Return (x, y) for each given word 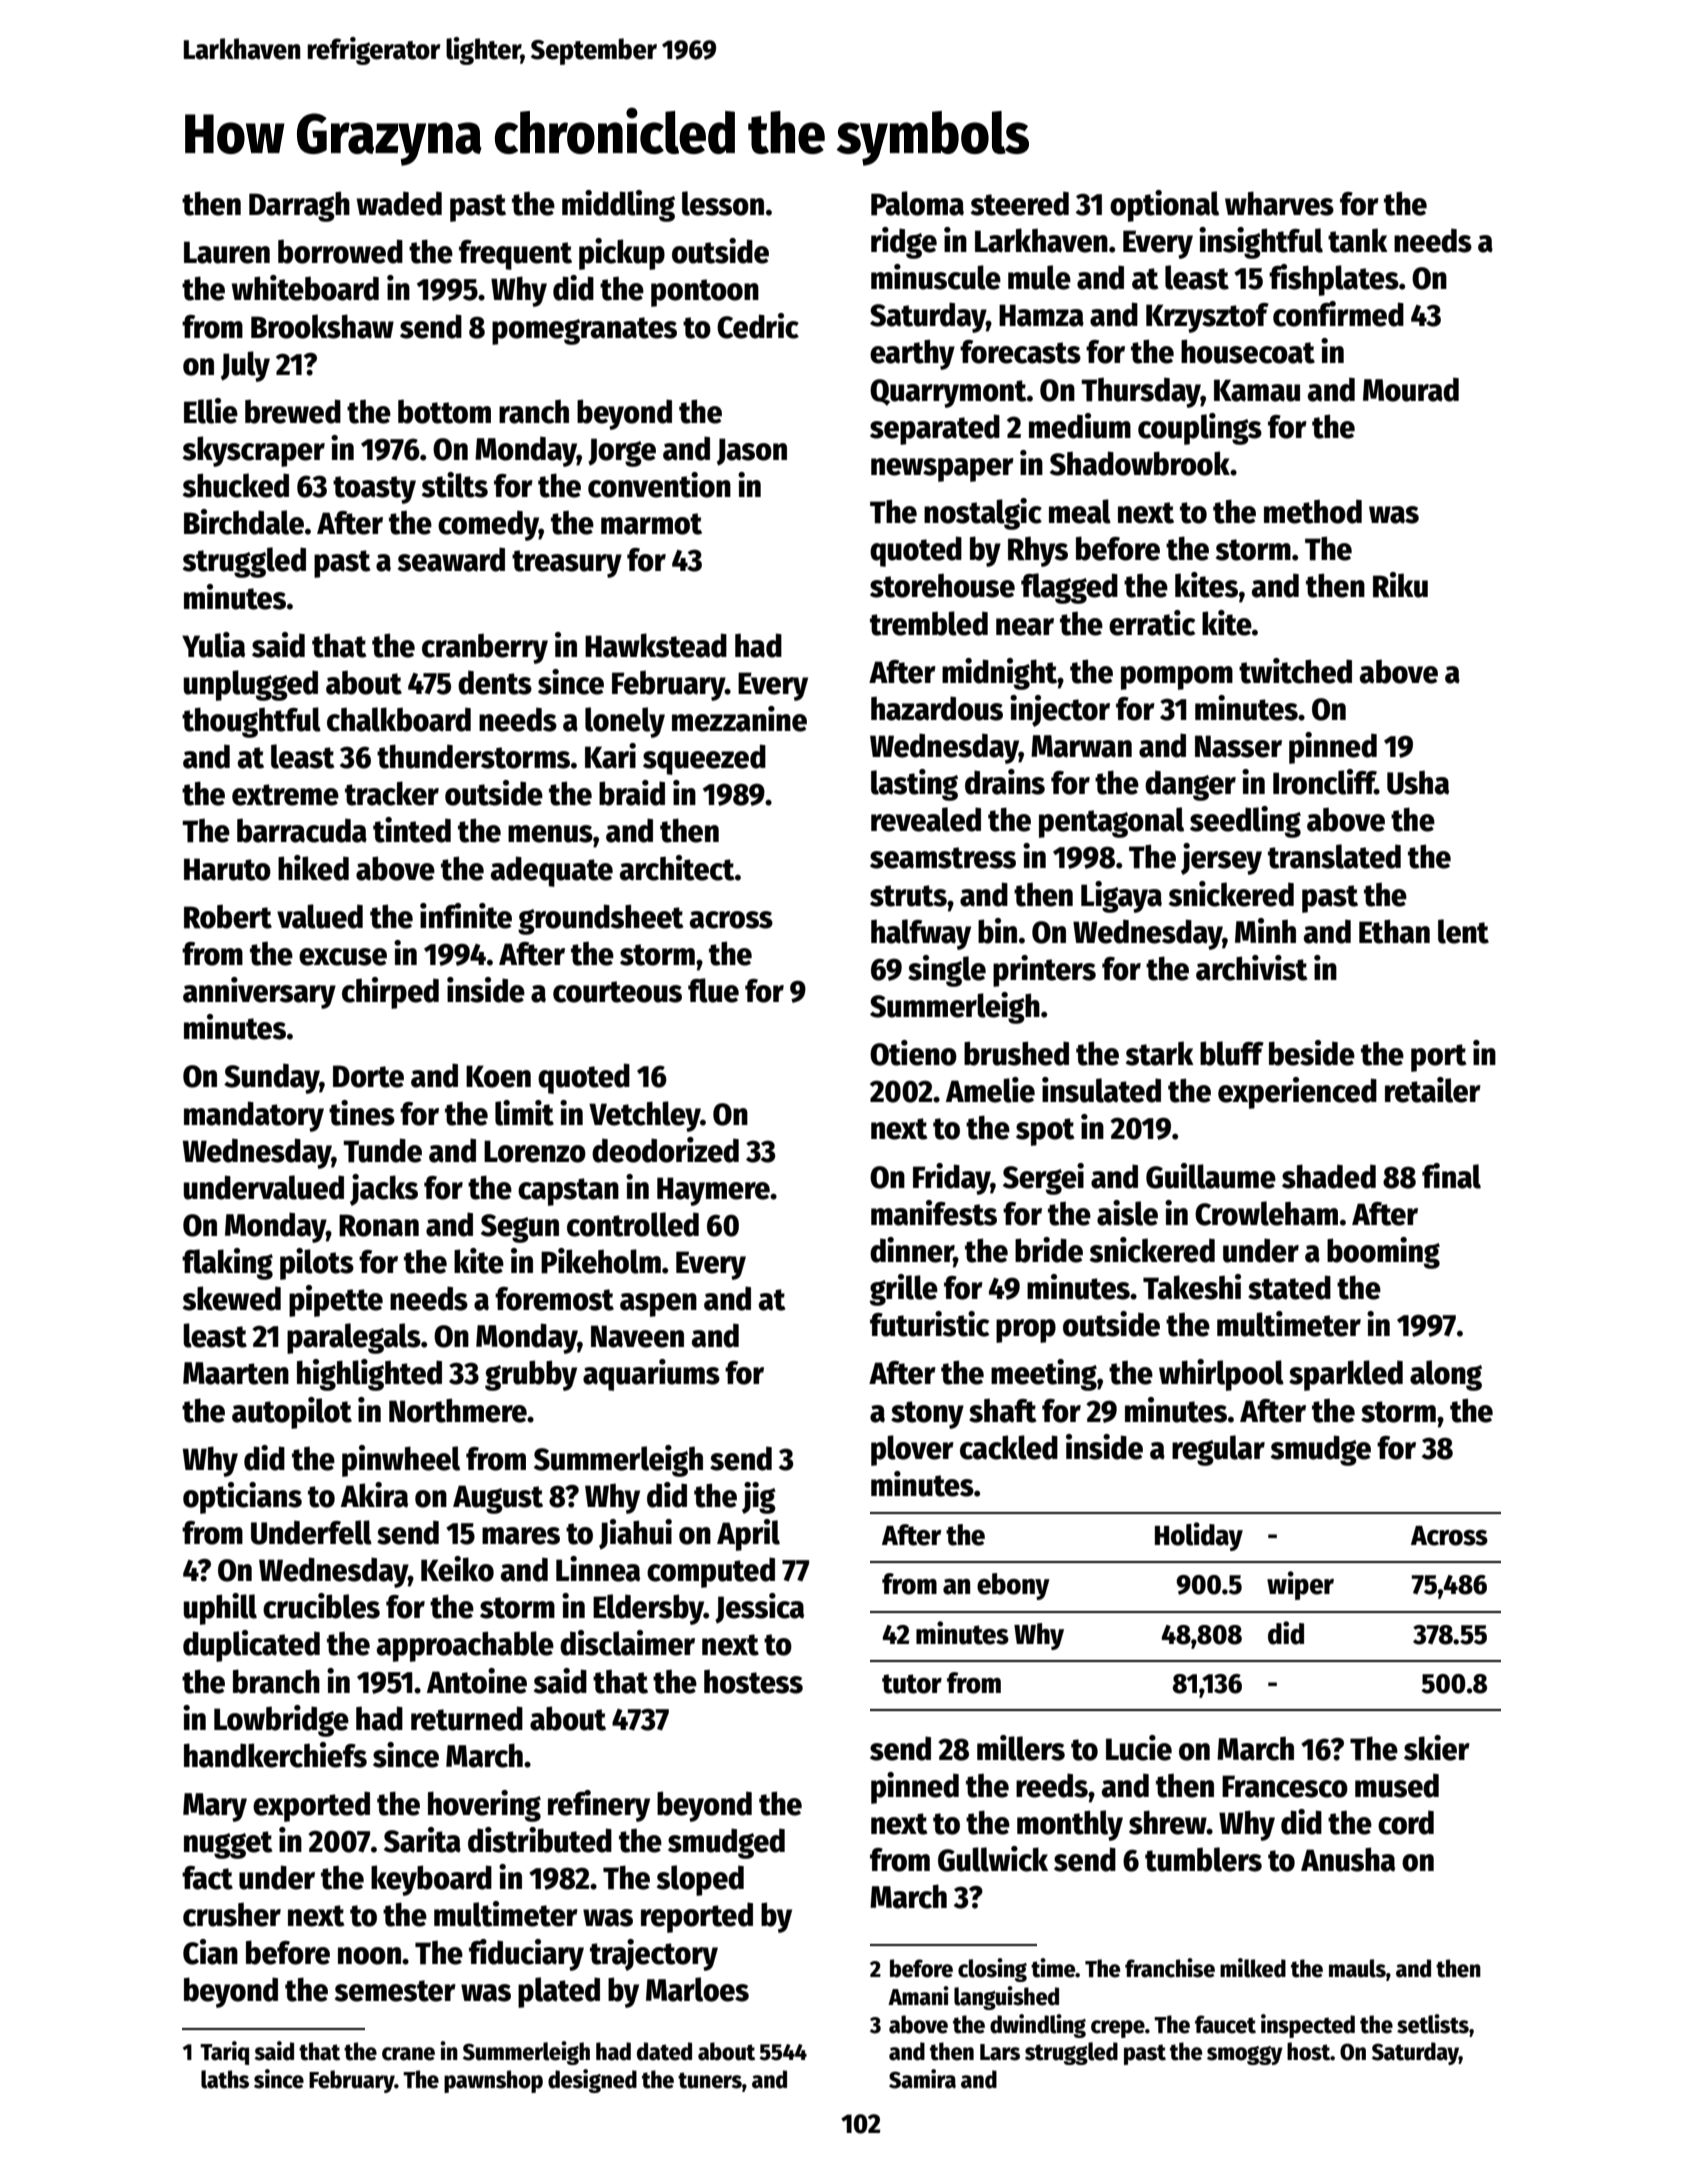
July (245, 366)
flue (713, 990)
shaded (1329, 1176)
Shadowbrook (1140, 463)
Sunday (272, 1078)
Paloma (917, 203)
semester (395, 1991)
